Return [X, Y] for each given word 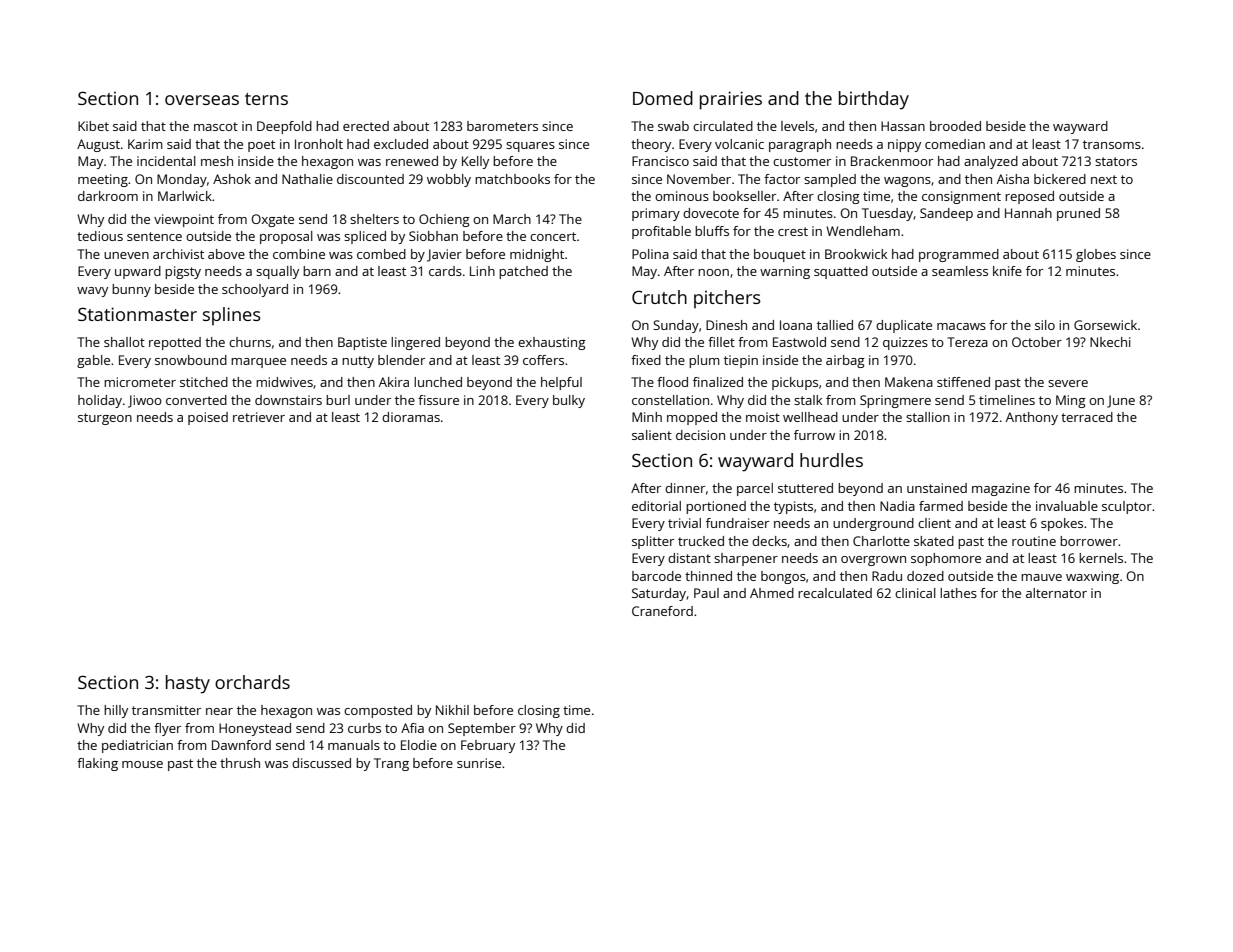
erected [366, 126]
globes [1096, 255]
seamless [960, 271]
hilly [116, 711]
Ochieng [444, 220]
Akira [394, 382]
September [482, 729]
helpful [561, 383]
